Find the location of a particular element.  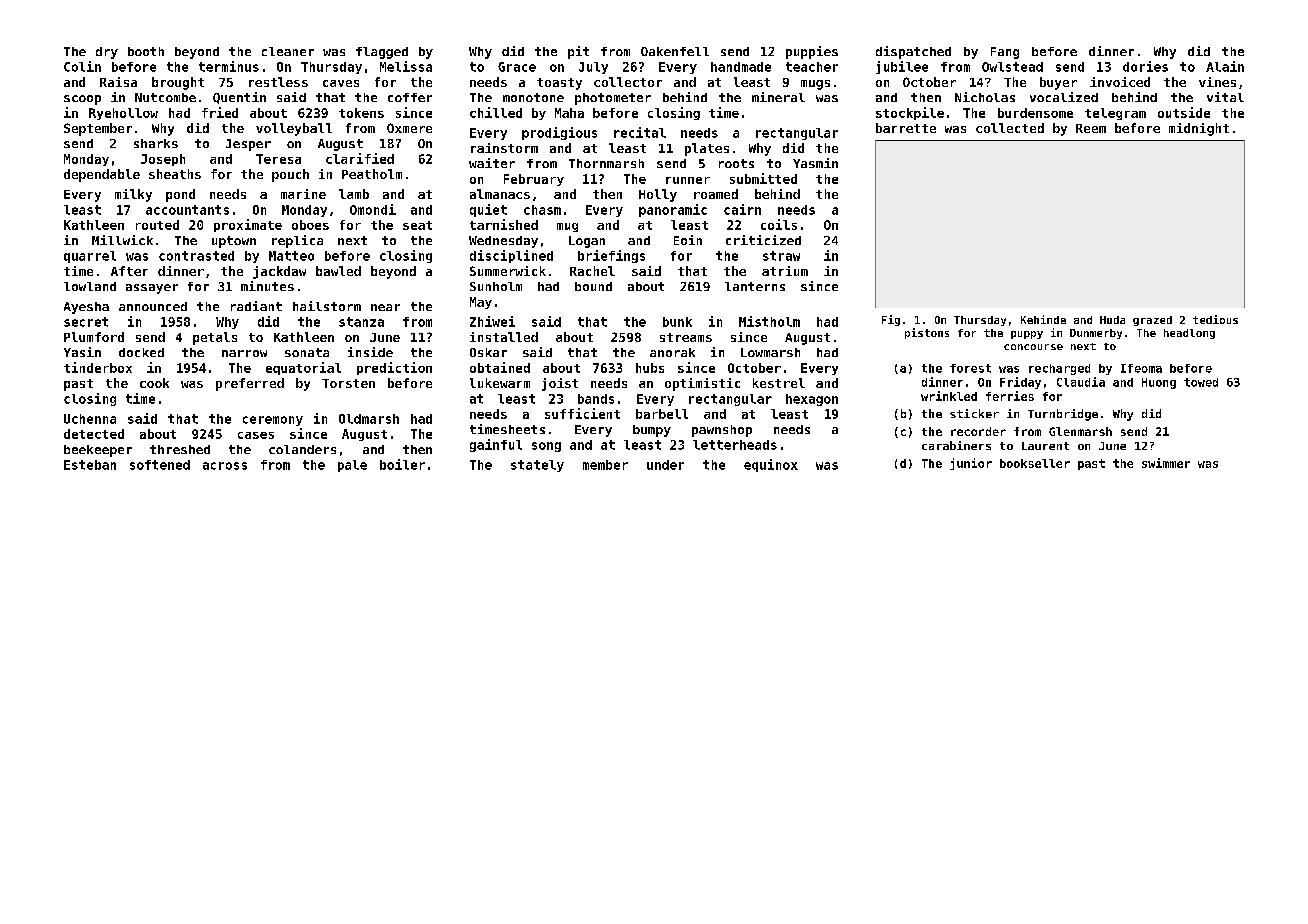

straw is located at coordinates (781, 256).
